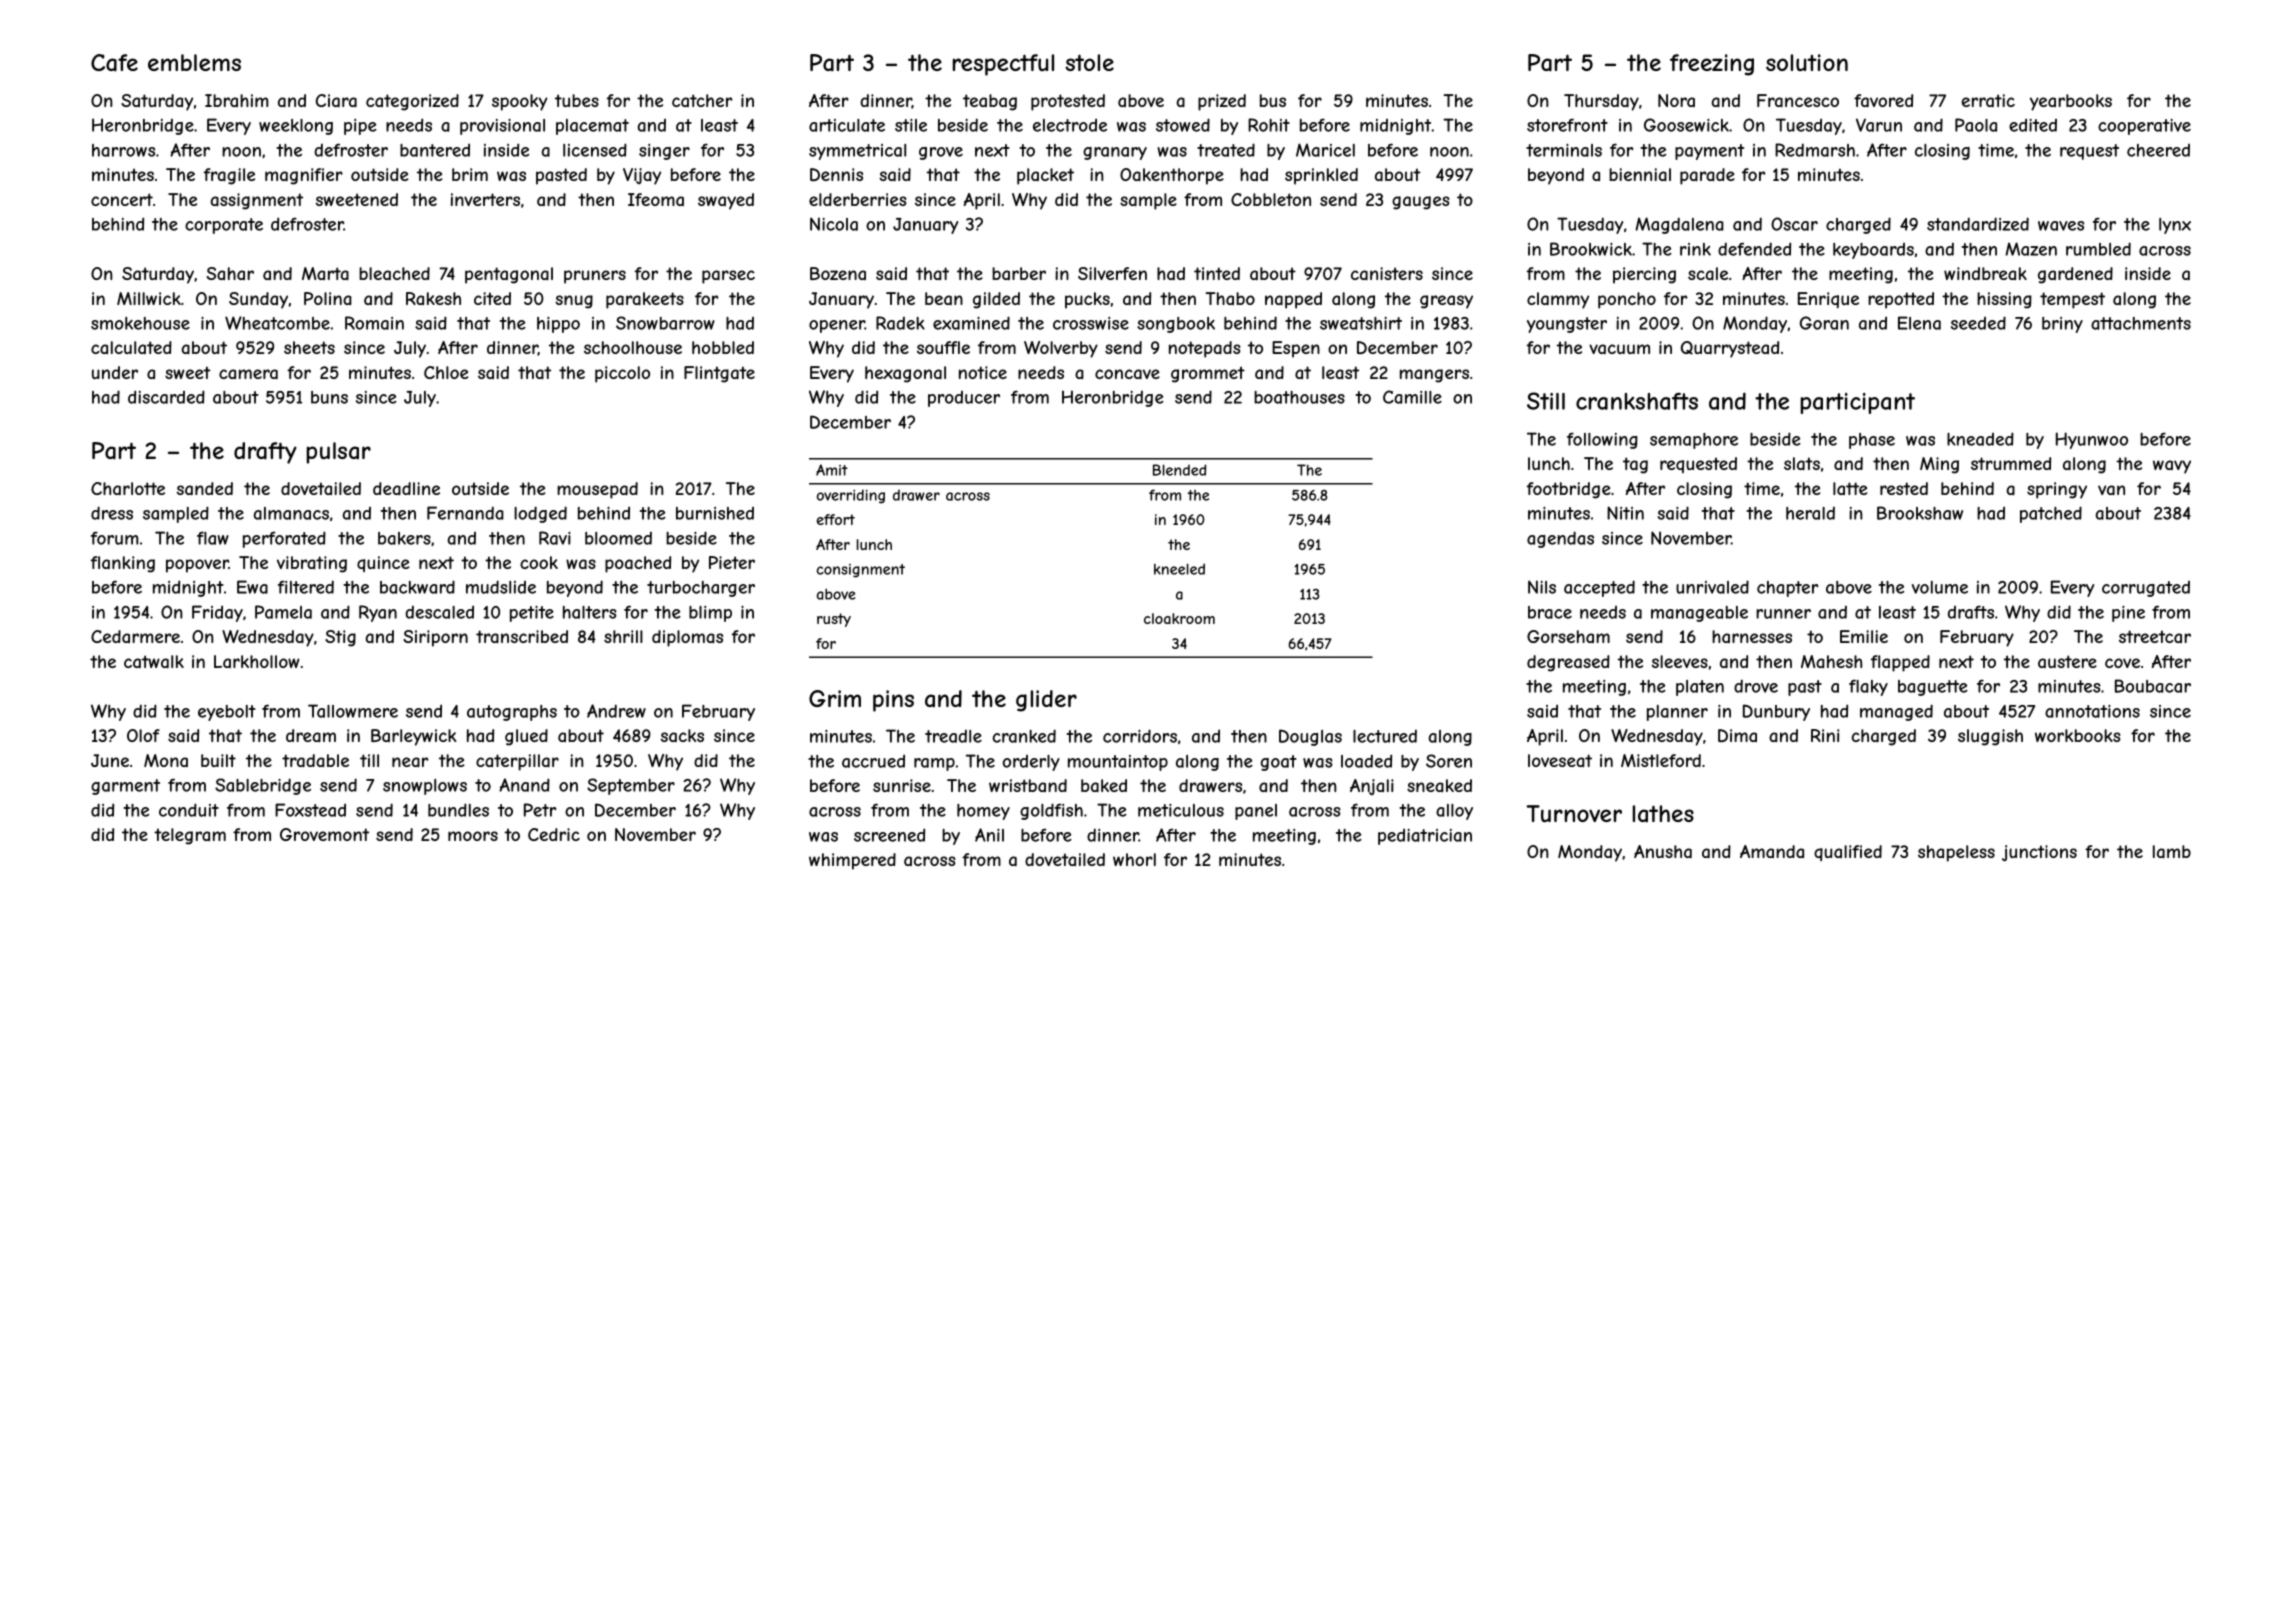 This document has height=1614, width=2282. I want to click on flanking, so click(122, 564).
